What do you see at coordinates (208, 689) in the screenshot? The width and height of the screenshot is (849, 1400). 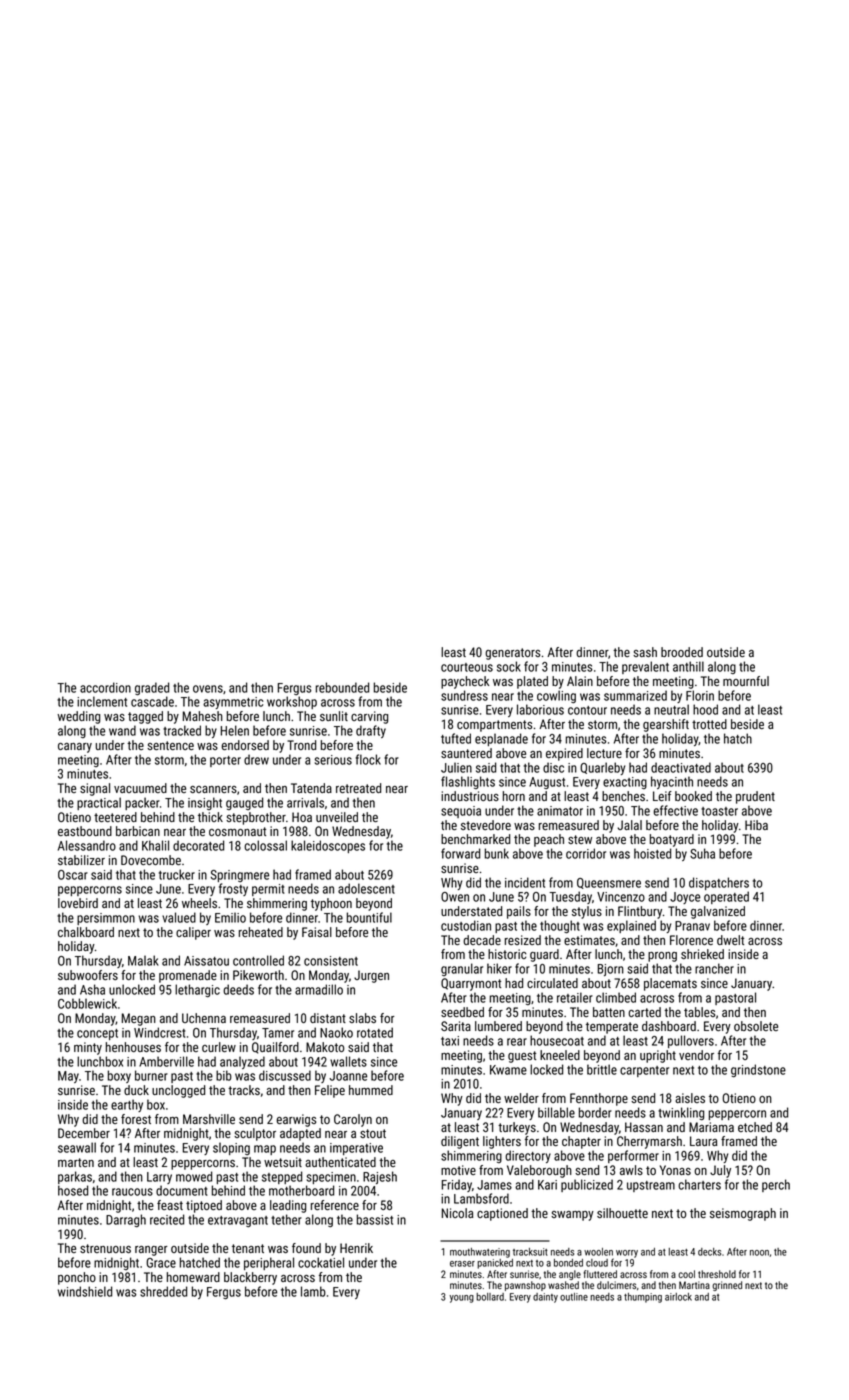 I see `ovens` at bounding box center [208, 689].
